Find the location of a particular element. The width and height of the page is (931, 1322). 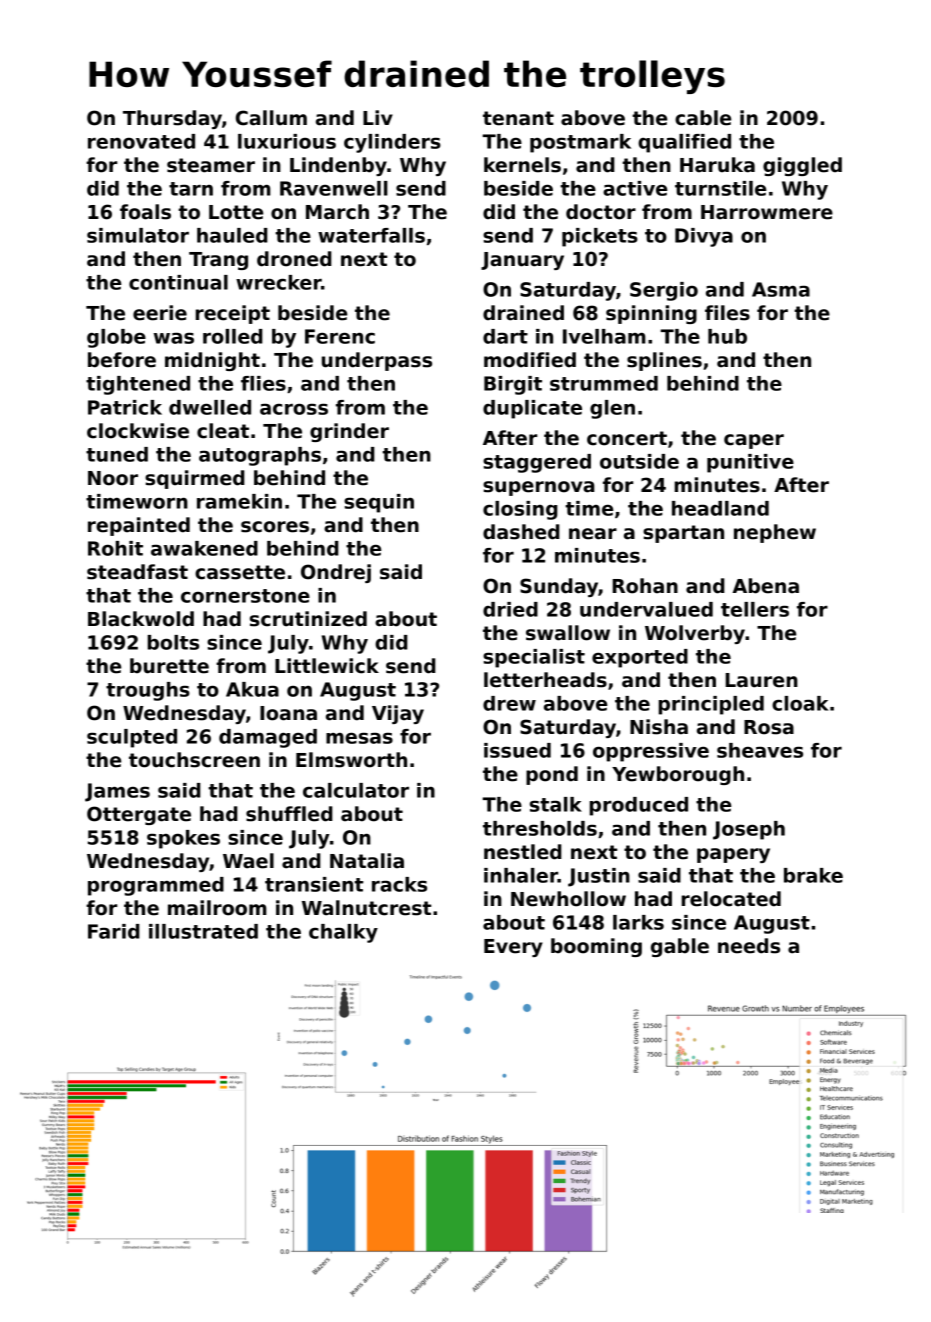

squirmed is located at coordinates (195, 479).
